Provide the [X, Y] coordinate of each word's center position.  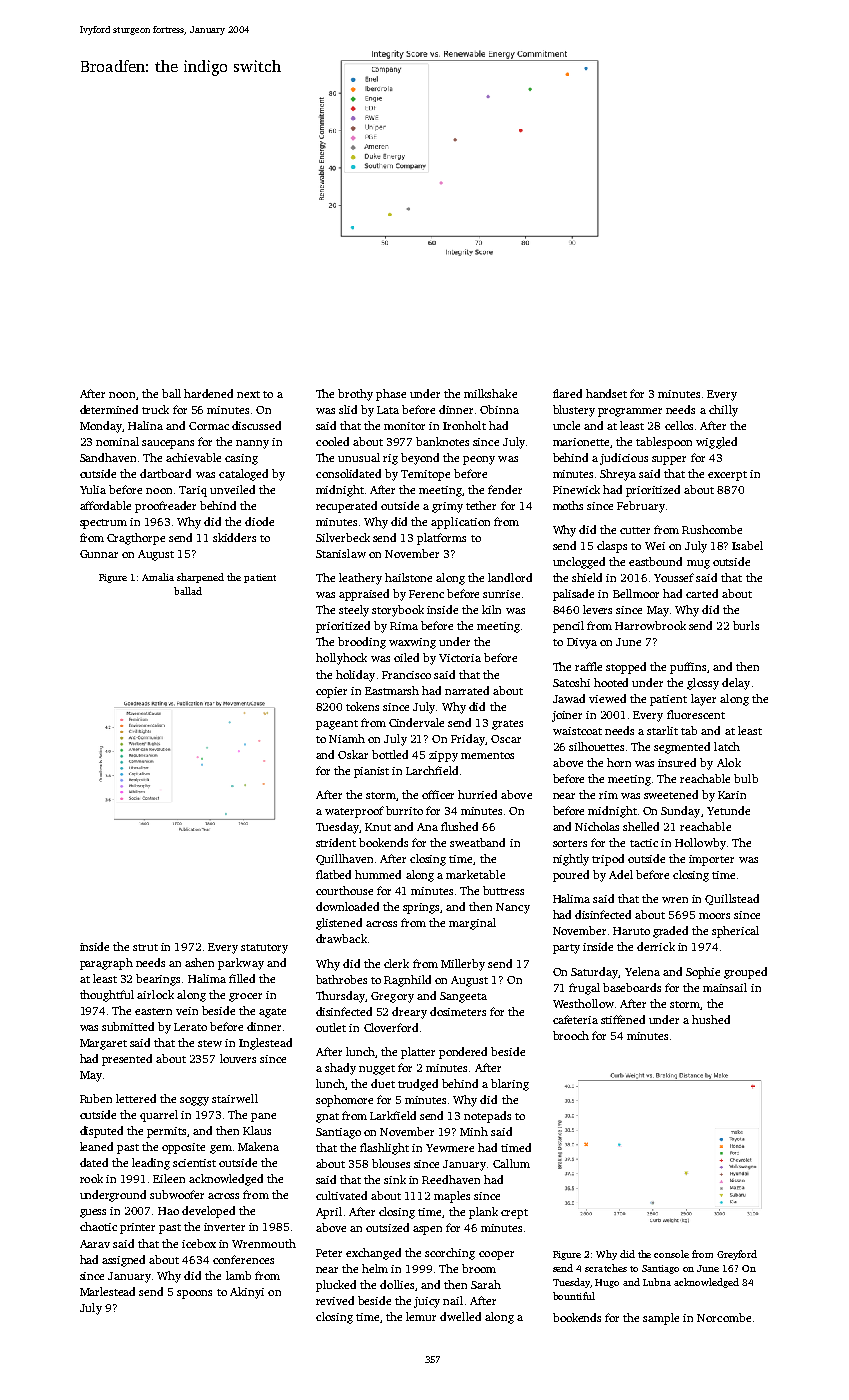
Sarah [486, 1284]
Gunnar [99, 554]
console [671, 1254]
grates [507, 725]
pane [263, 1117]
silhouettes [596, 746]
